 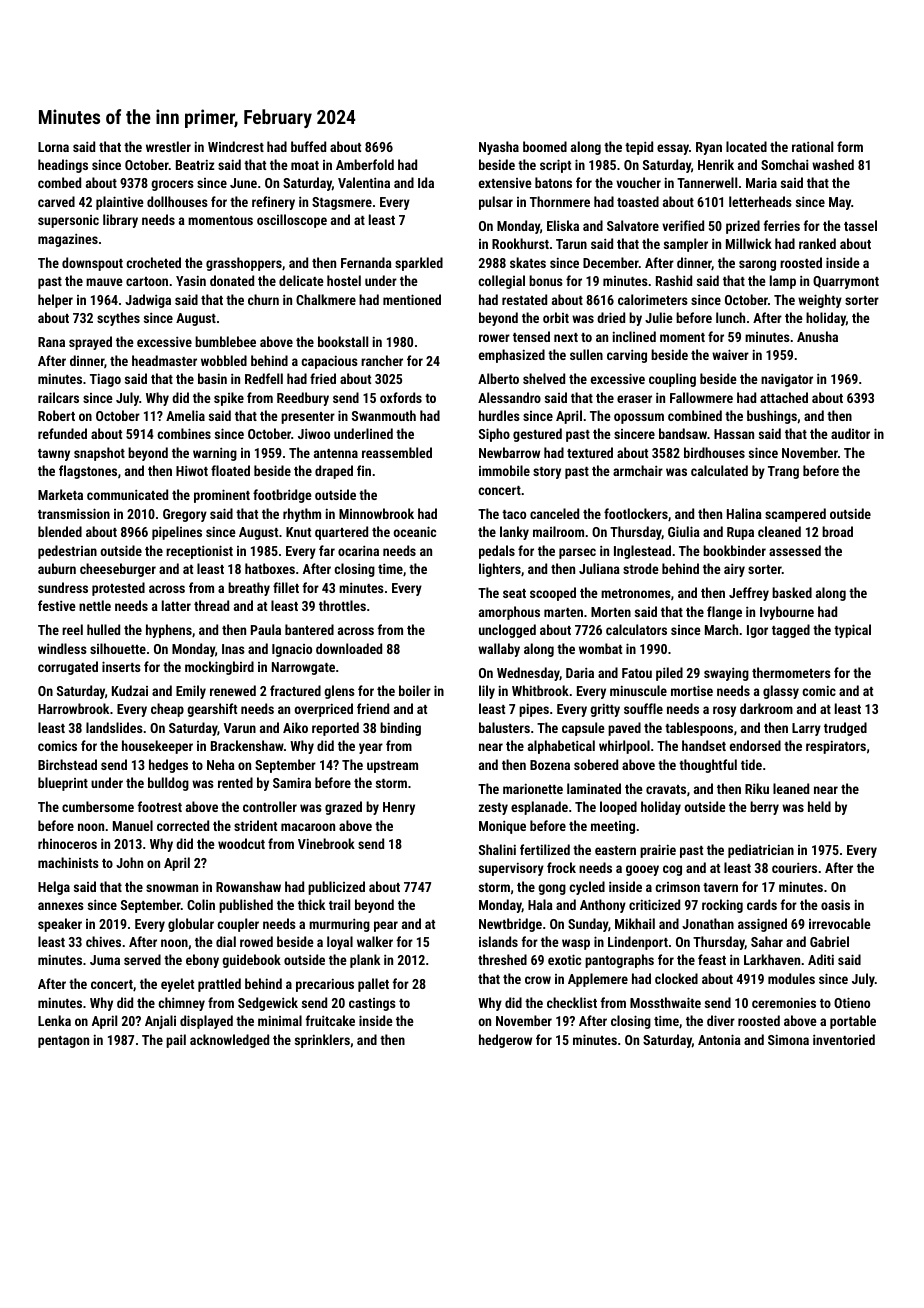 What do you see at coordinates (53, 147) in the screenshot?
I see `Lorna` at bounding box center [53, 147].
